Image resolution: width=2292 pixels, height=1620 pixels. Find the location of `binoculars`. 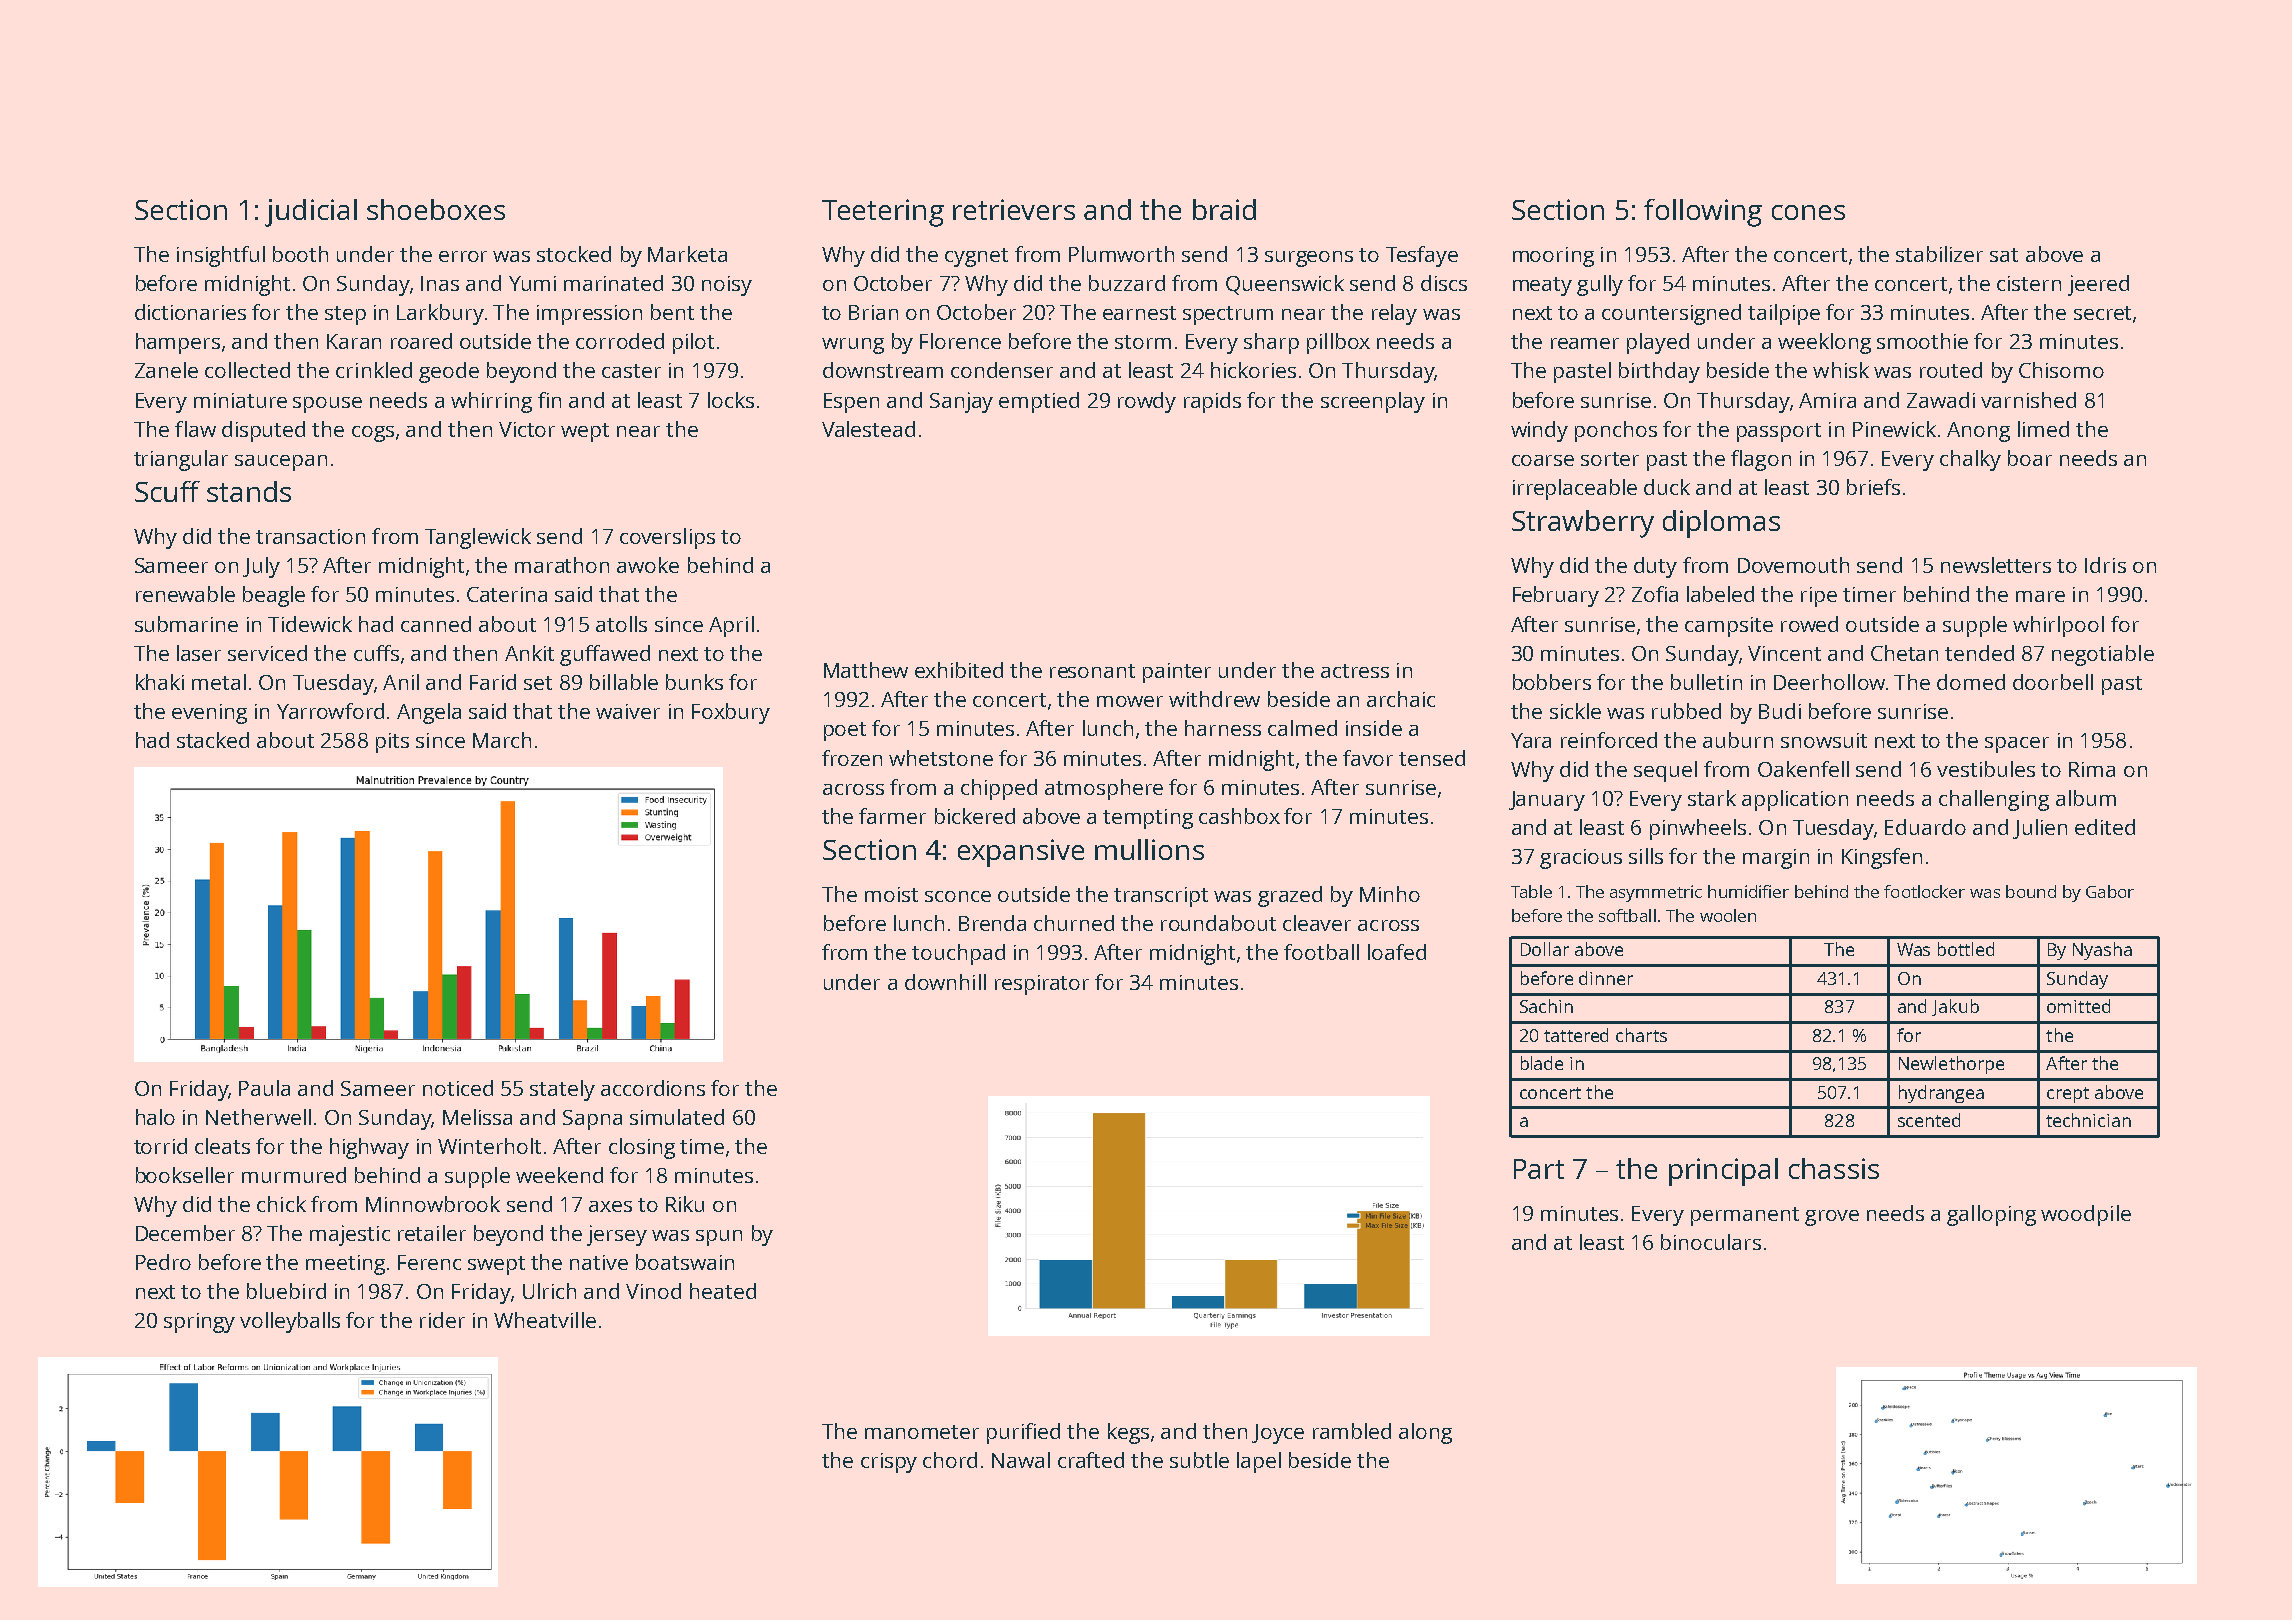

binoculars is located at coordinates (1711, 1242).
